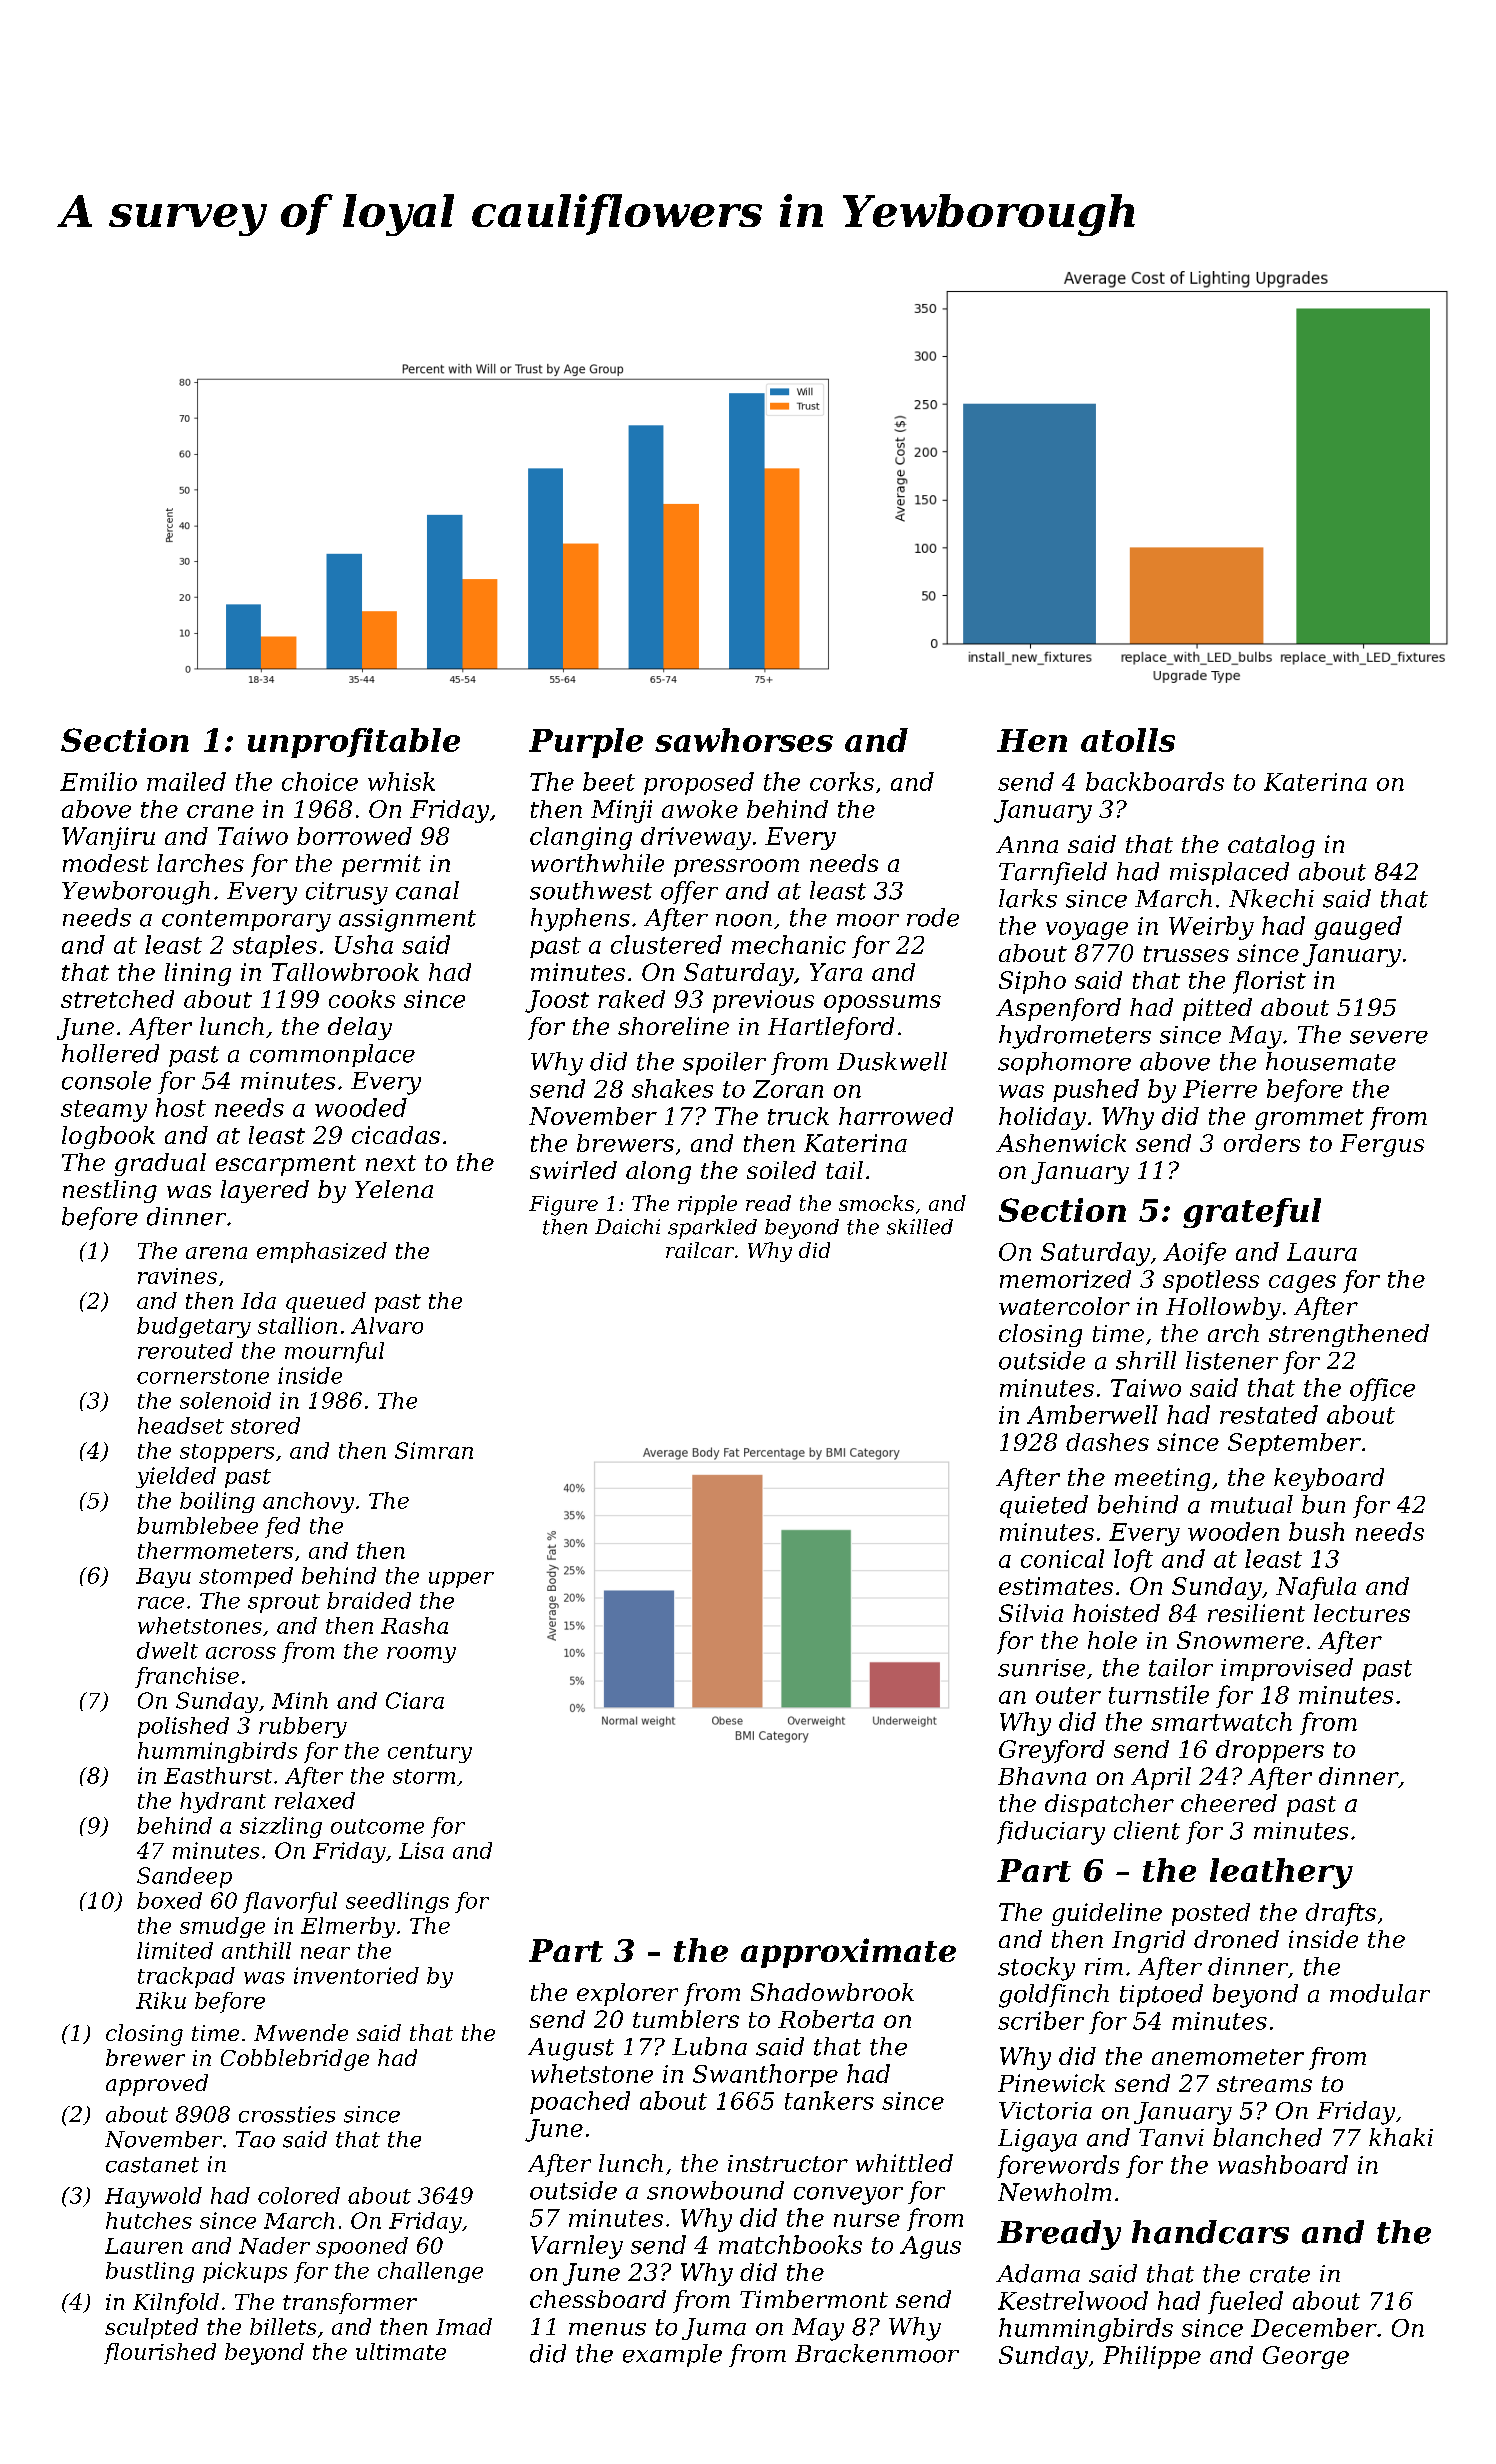 This image has height=2464, width=1496. I want to click on droppers, so click(1270, 1751).
